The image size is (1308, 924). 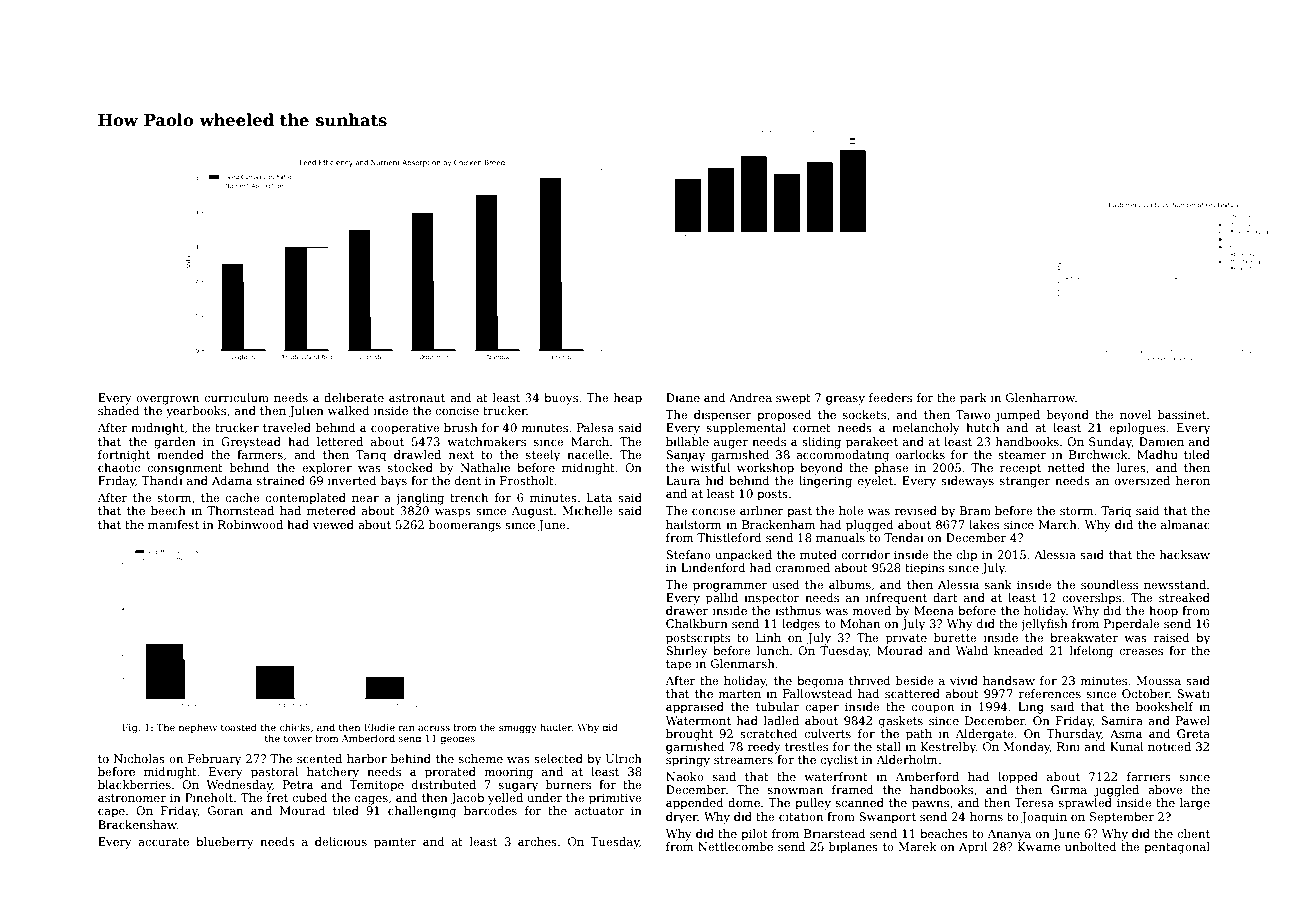 What do you see at coordinates (422, 812) in the page?
I see `challenging` at bounding box center [422, 812].
